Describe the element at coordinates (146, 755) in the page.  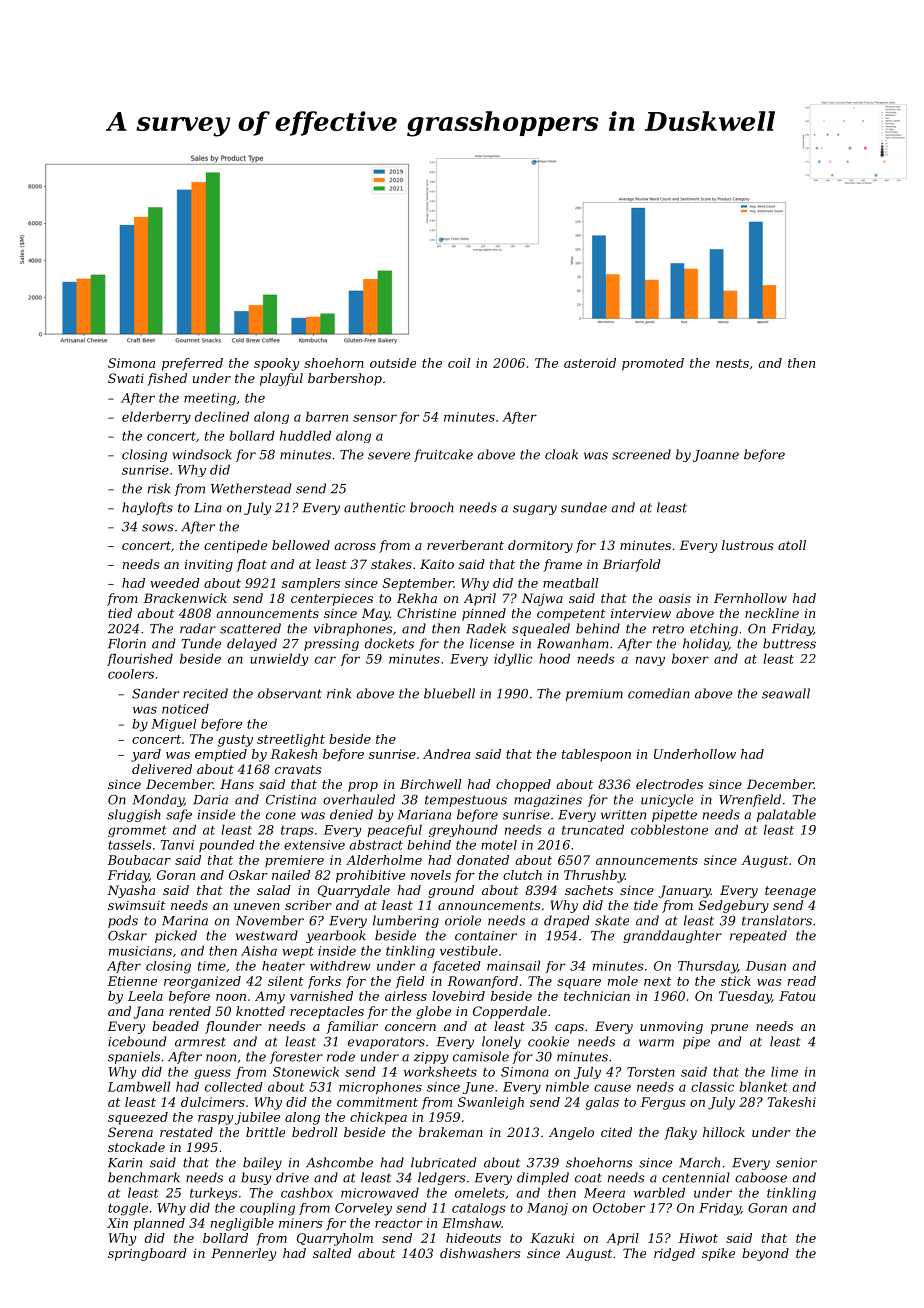
I see `yard` at that location.
